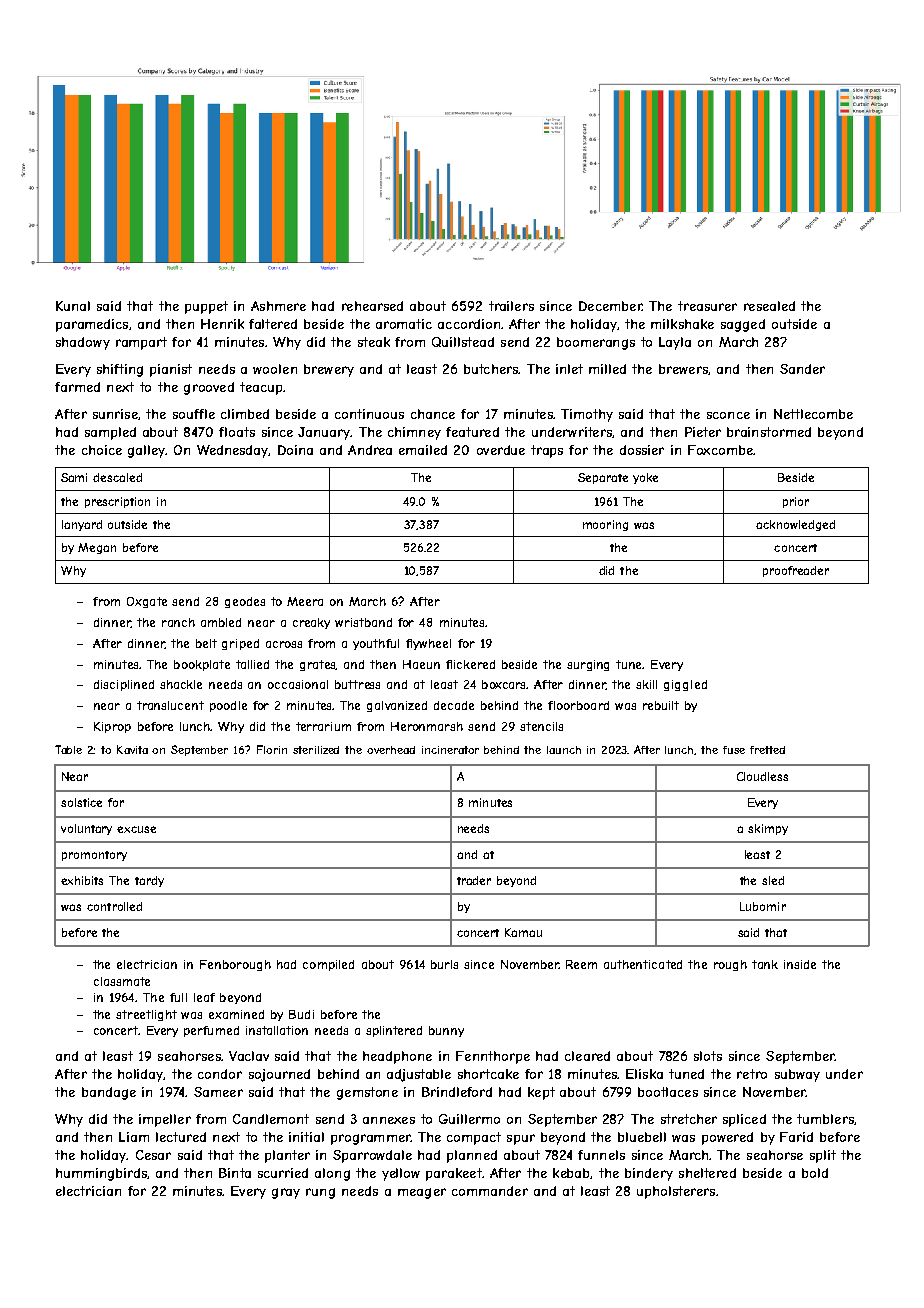 Image resolution: width=924 pixels, height=1308 pixels. Describe the element at coordinates (404, 324) in the screenshot. I see `aromatic` at that location.
